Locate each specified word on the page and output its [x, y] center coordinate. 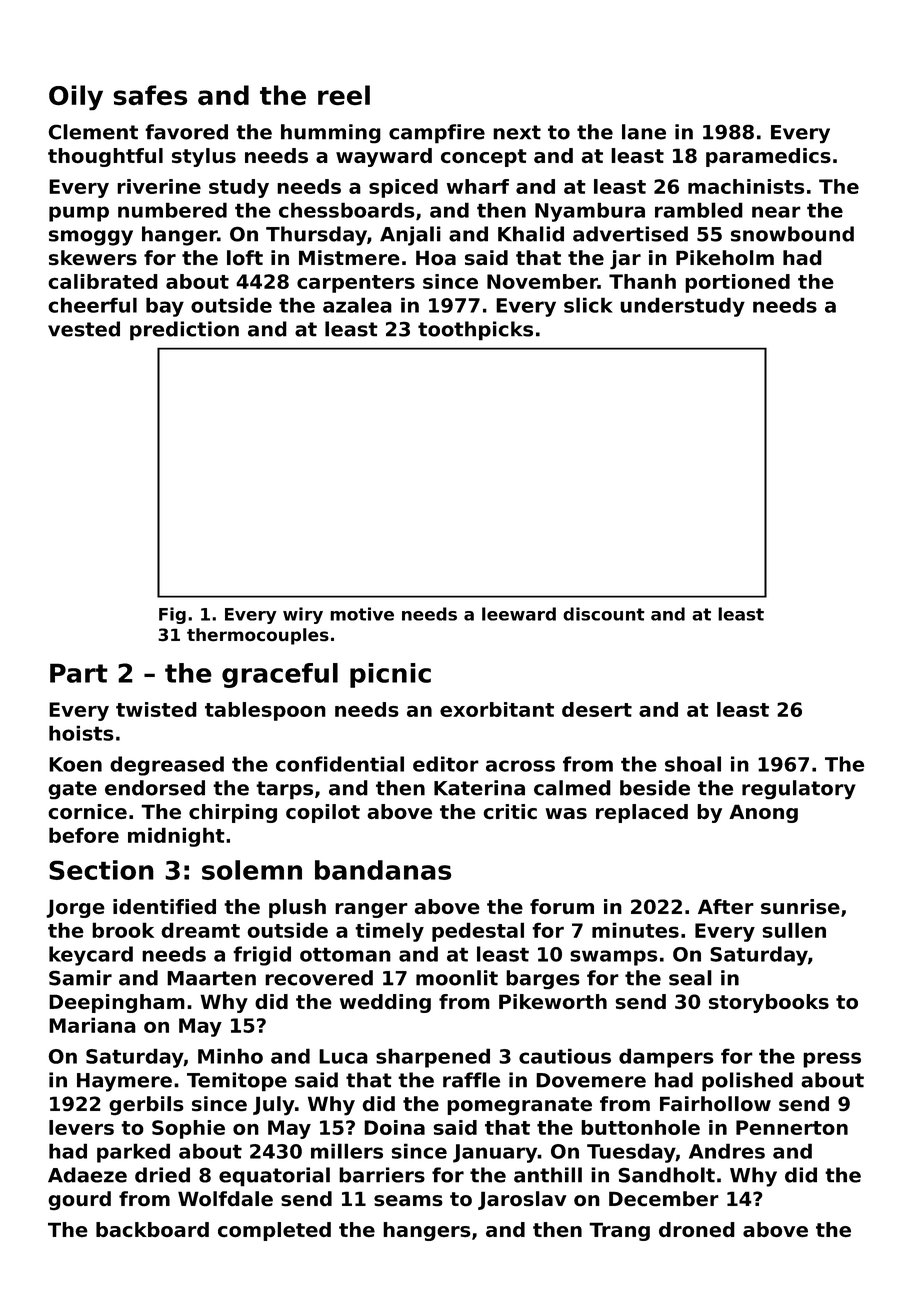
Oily [76, 98]
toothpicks [475, 331]
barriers [382, 1175]
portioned [737, 283]
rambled [699, 210]
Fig [172, 615]
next [517, 132]
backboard [152, 1230]
